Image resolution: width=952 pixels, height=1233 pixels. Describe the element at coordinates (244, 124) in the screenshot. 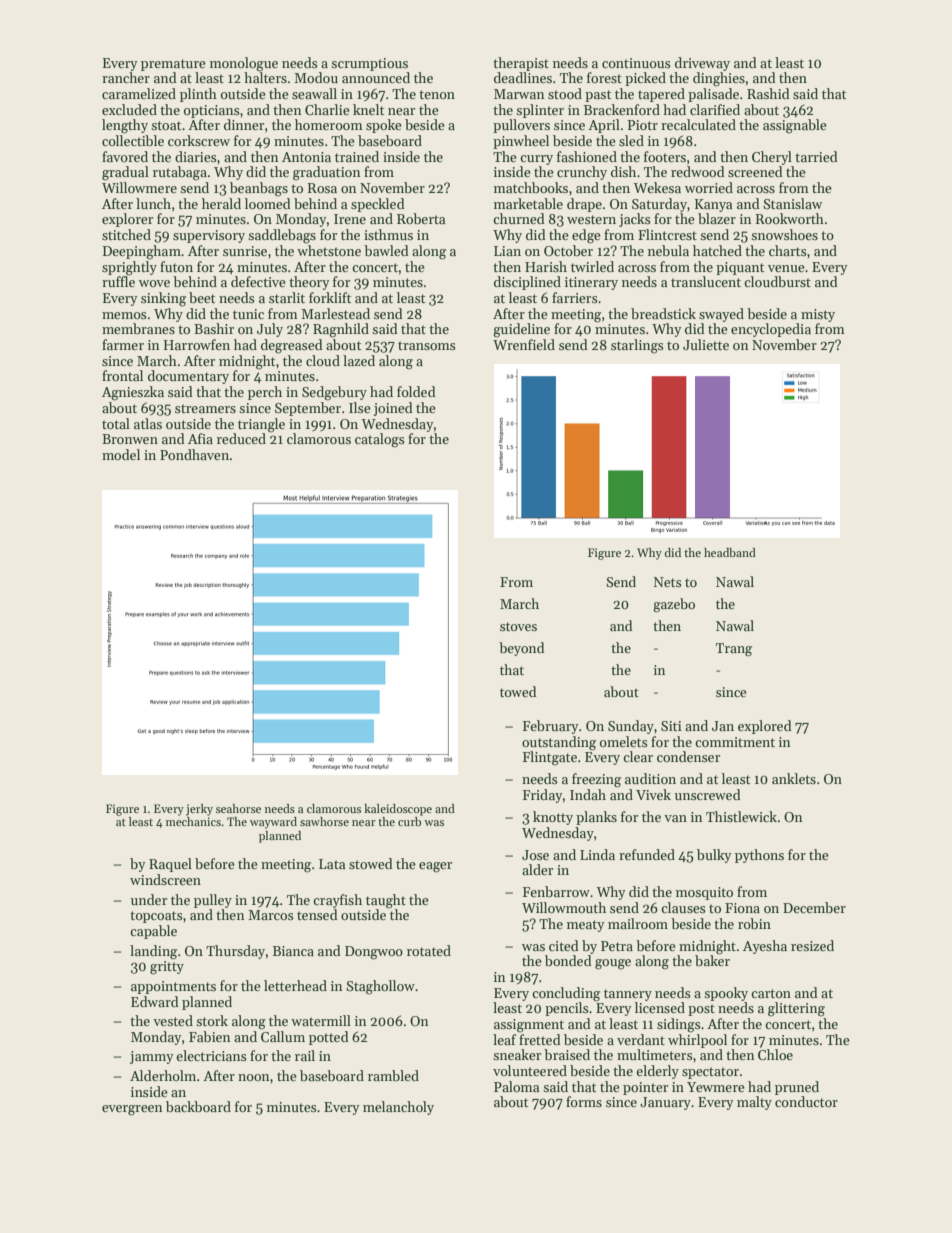

I see `dinner` at that location.
